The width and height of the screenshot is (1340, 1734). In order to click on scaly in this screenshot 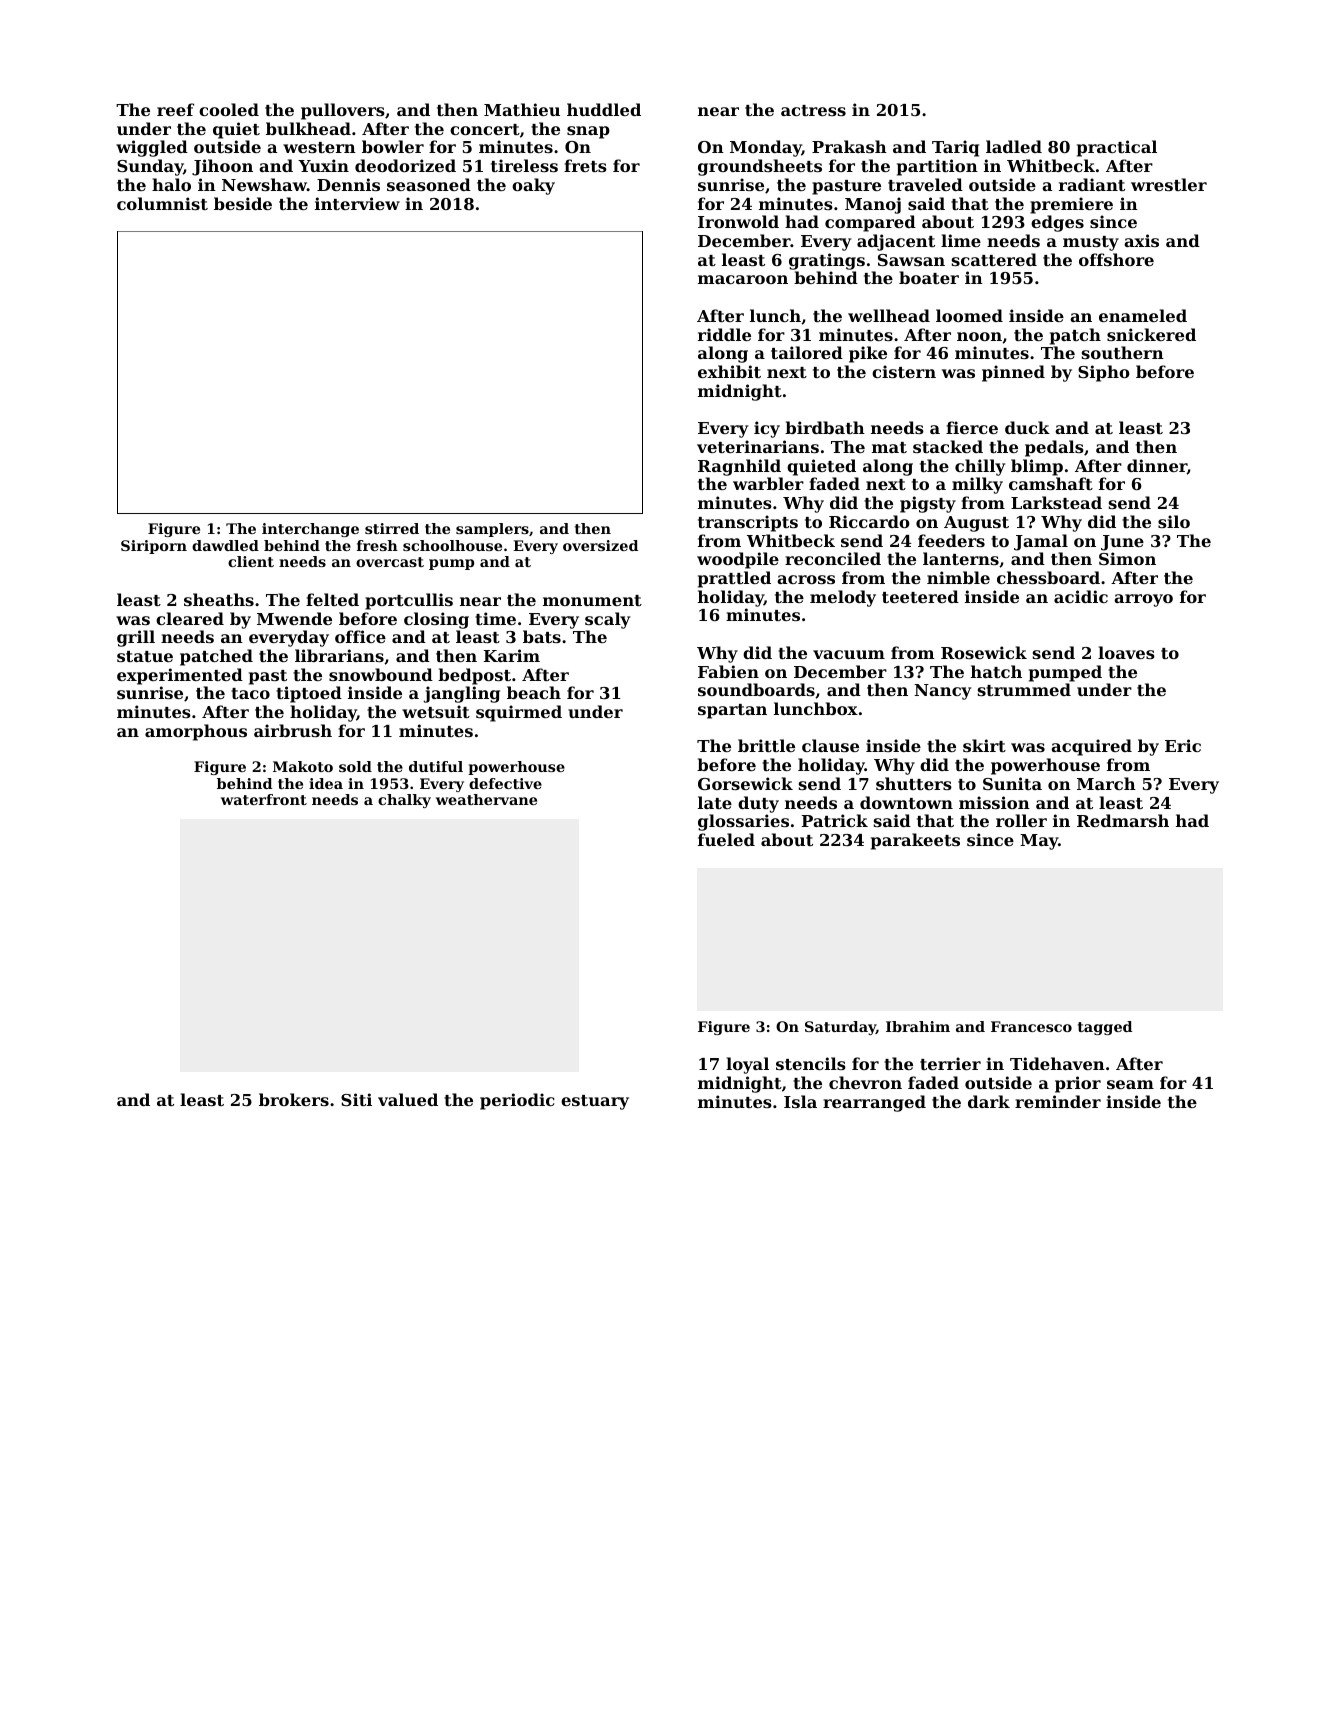, I will do `click(607, 620)`.
